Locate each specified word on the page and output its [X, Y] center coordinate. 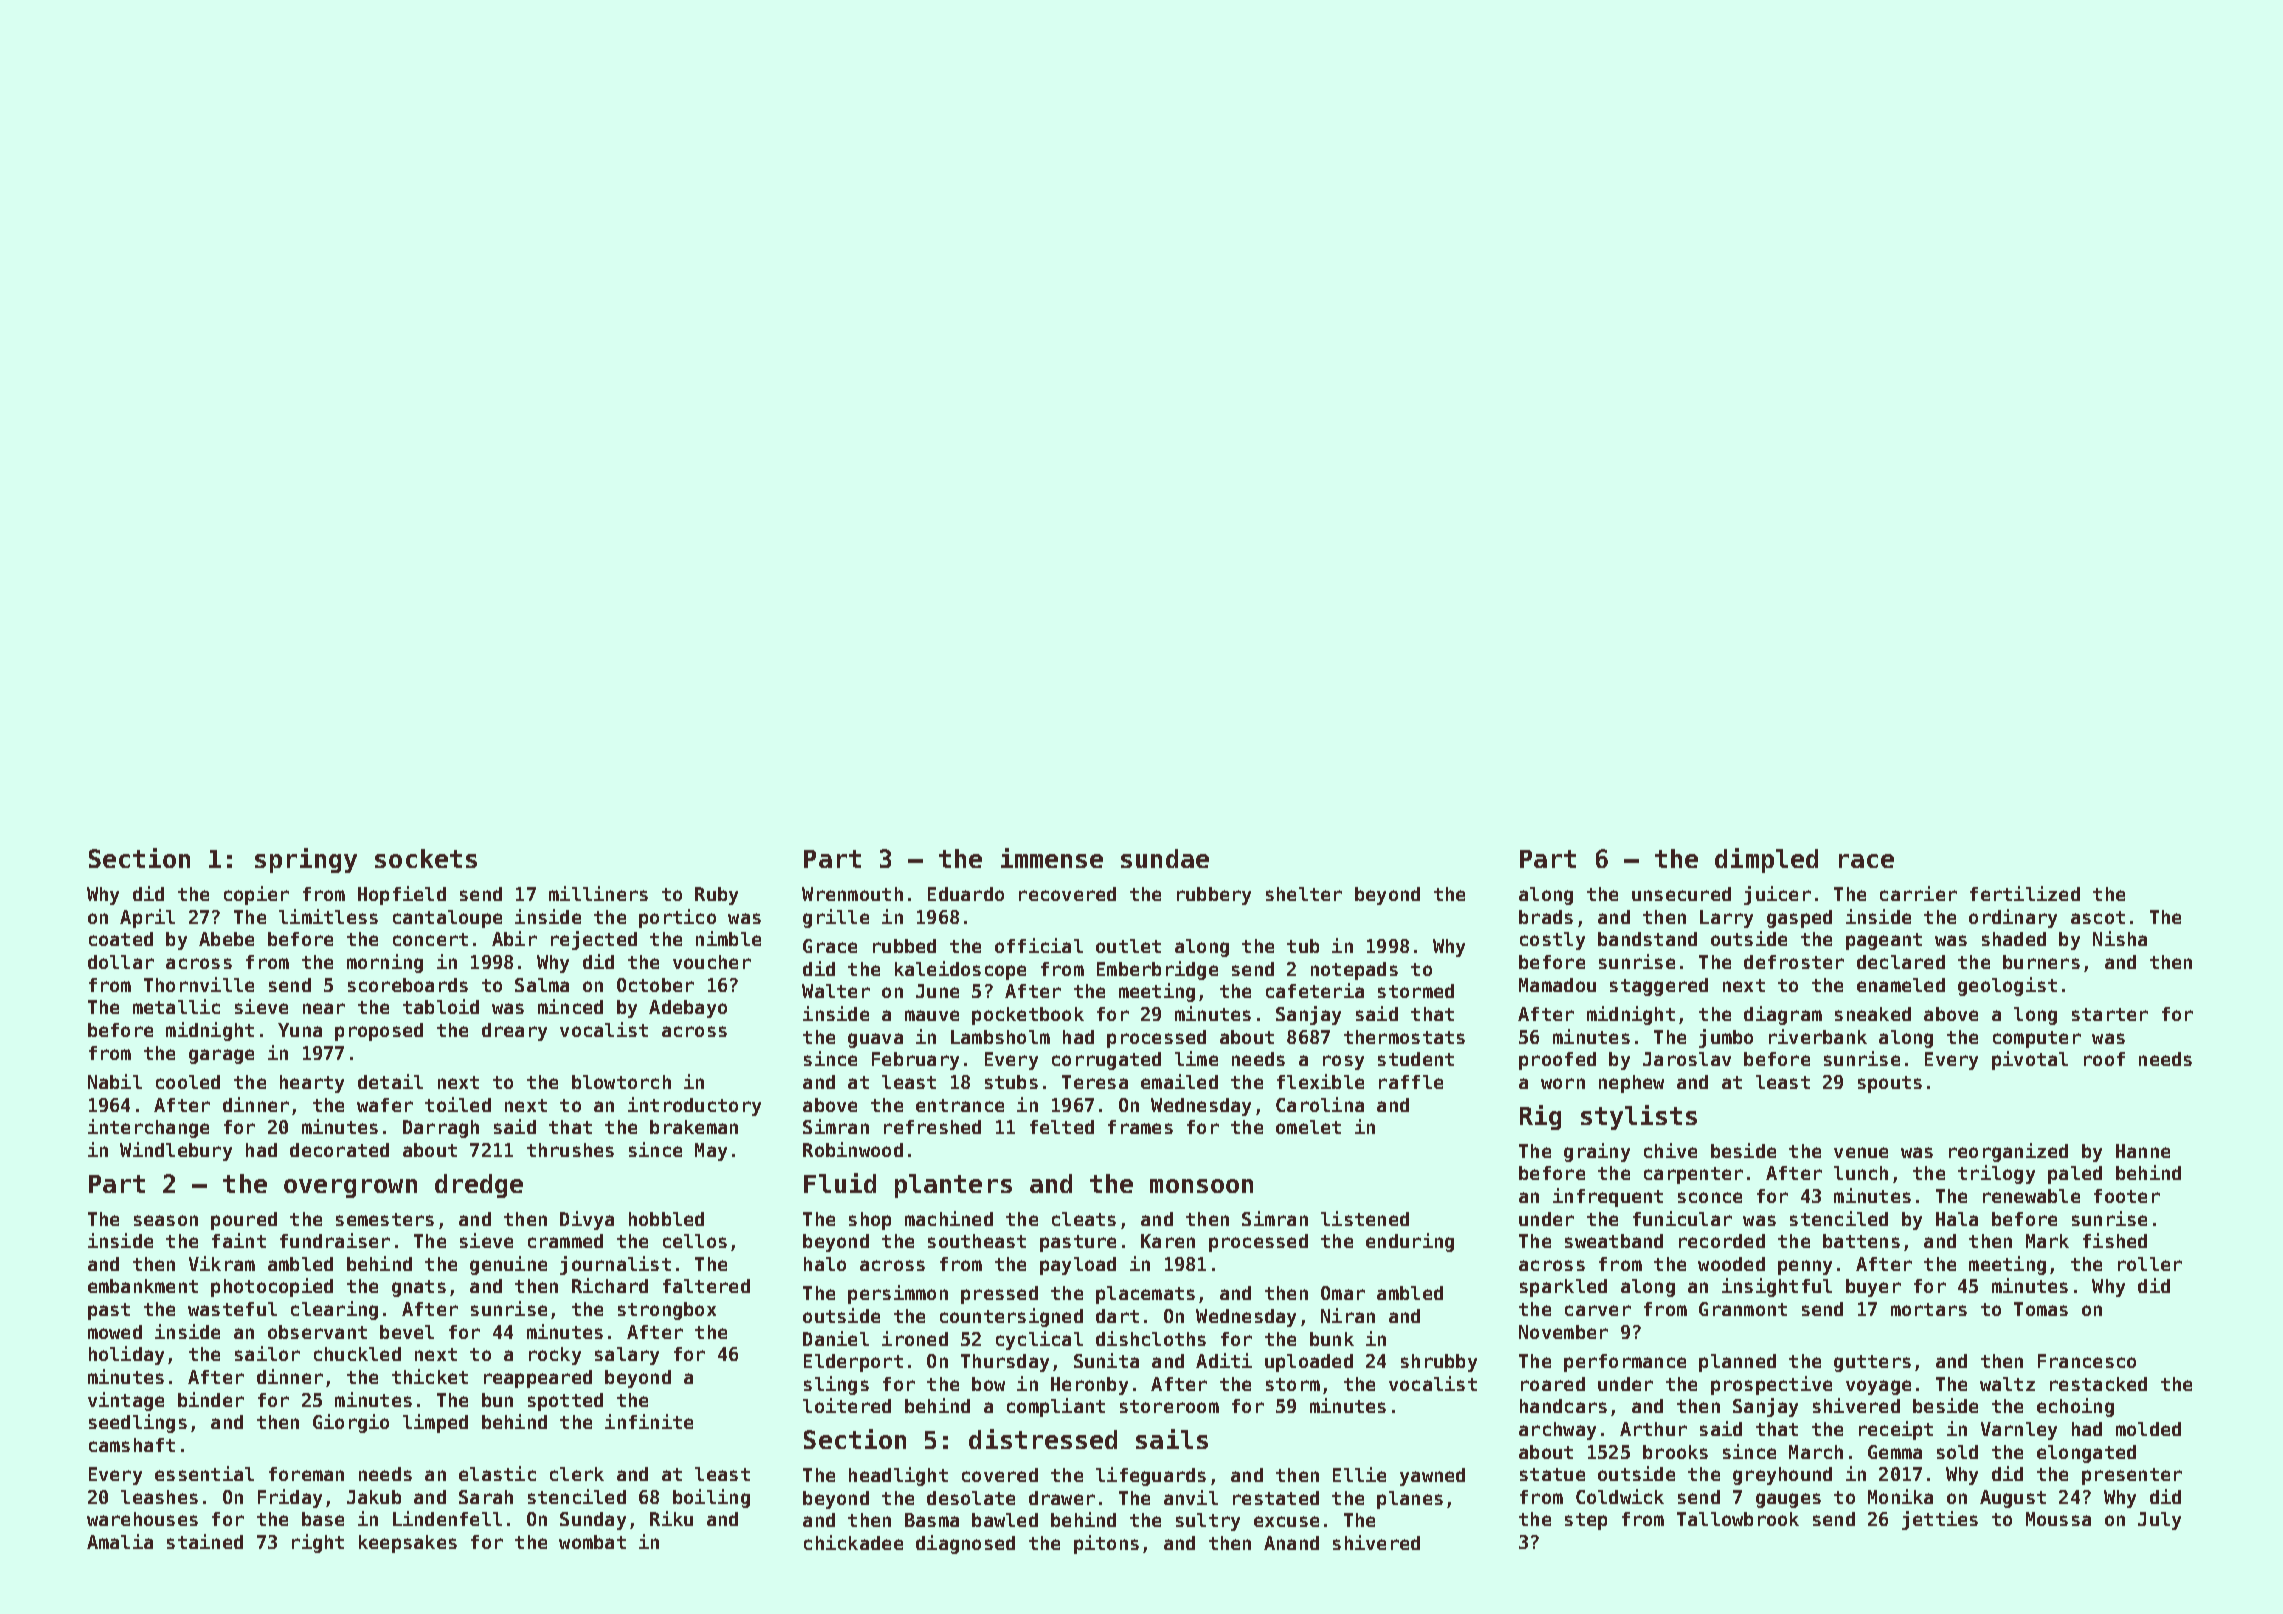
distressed [1043, 1439]
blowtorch [621, 1082]
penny [1805, 1267]
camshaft [132, 1445]
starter [2110, 1014]
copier [256, 895]
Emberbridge [1157, 970]
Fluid [840, 1183]
